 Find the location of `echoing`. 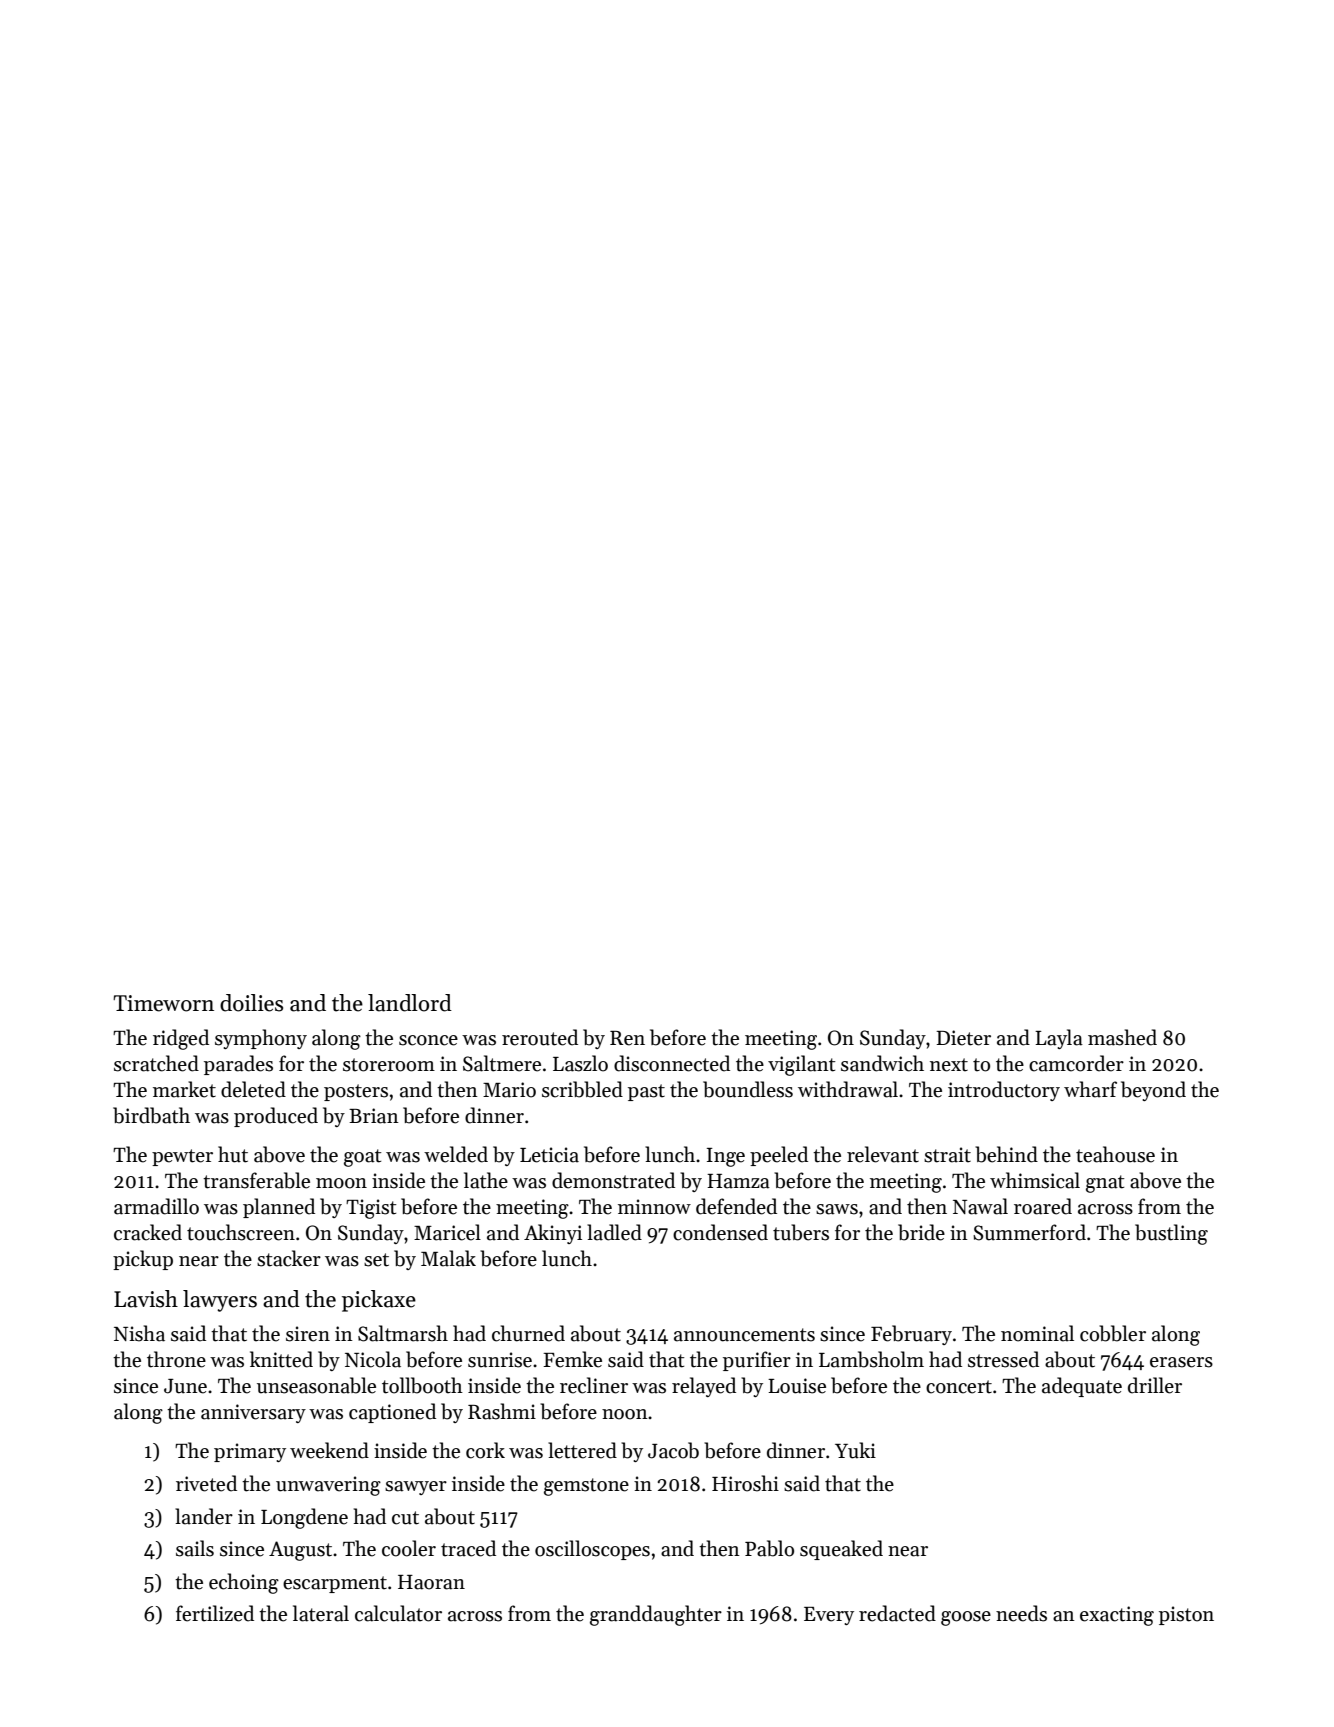

echoing is located at coordinates (244, 1583).
